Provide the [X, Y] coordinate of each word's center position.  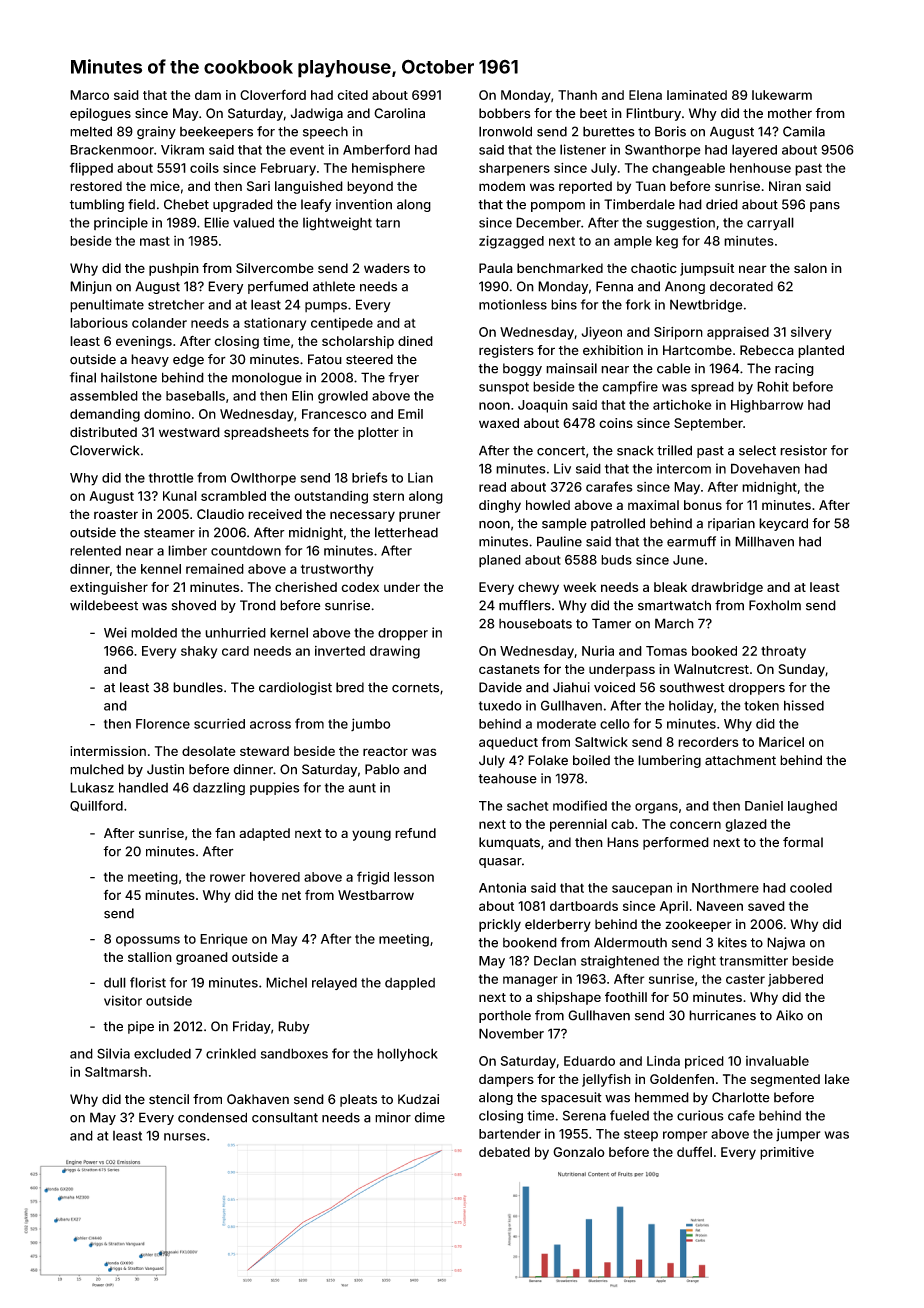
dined [415, 341]
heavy [150, 360]
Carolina [399, 113]
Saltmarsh [116, 1072]
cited [352, 95]
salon [810, 268]
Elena [645, 95]
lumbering [669, 761]
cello [615, 724]
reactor [385, 751]
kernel [289, 632]
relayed [334, 983]
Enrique [224, 940]
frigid [373, 878]
